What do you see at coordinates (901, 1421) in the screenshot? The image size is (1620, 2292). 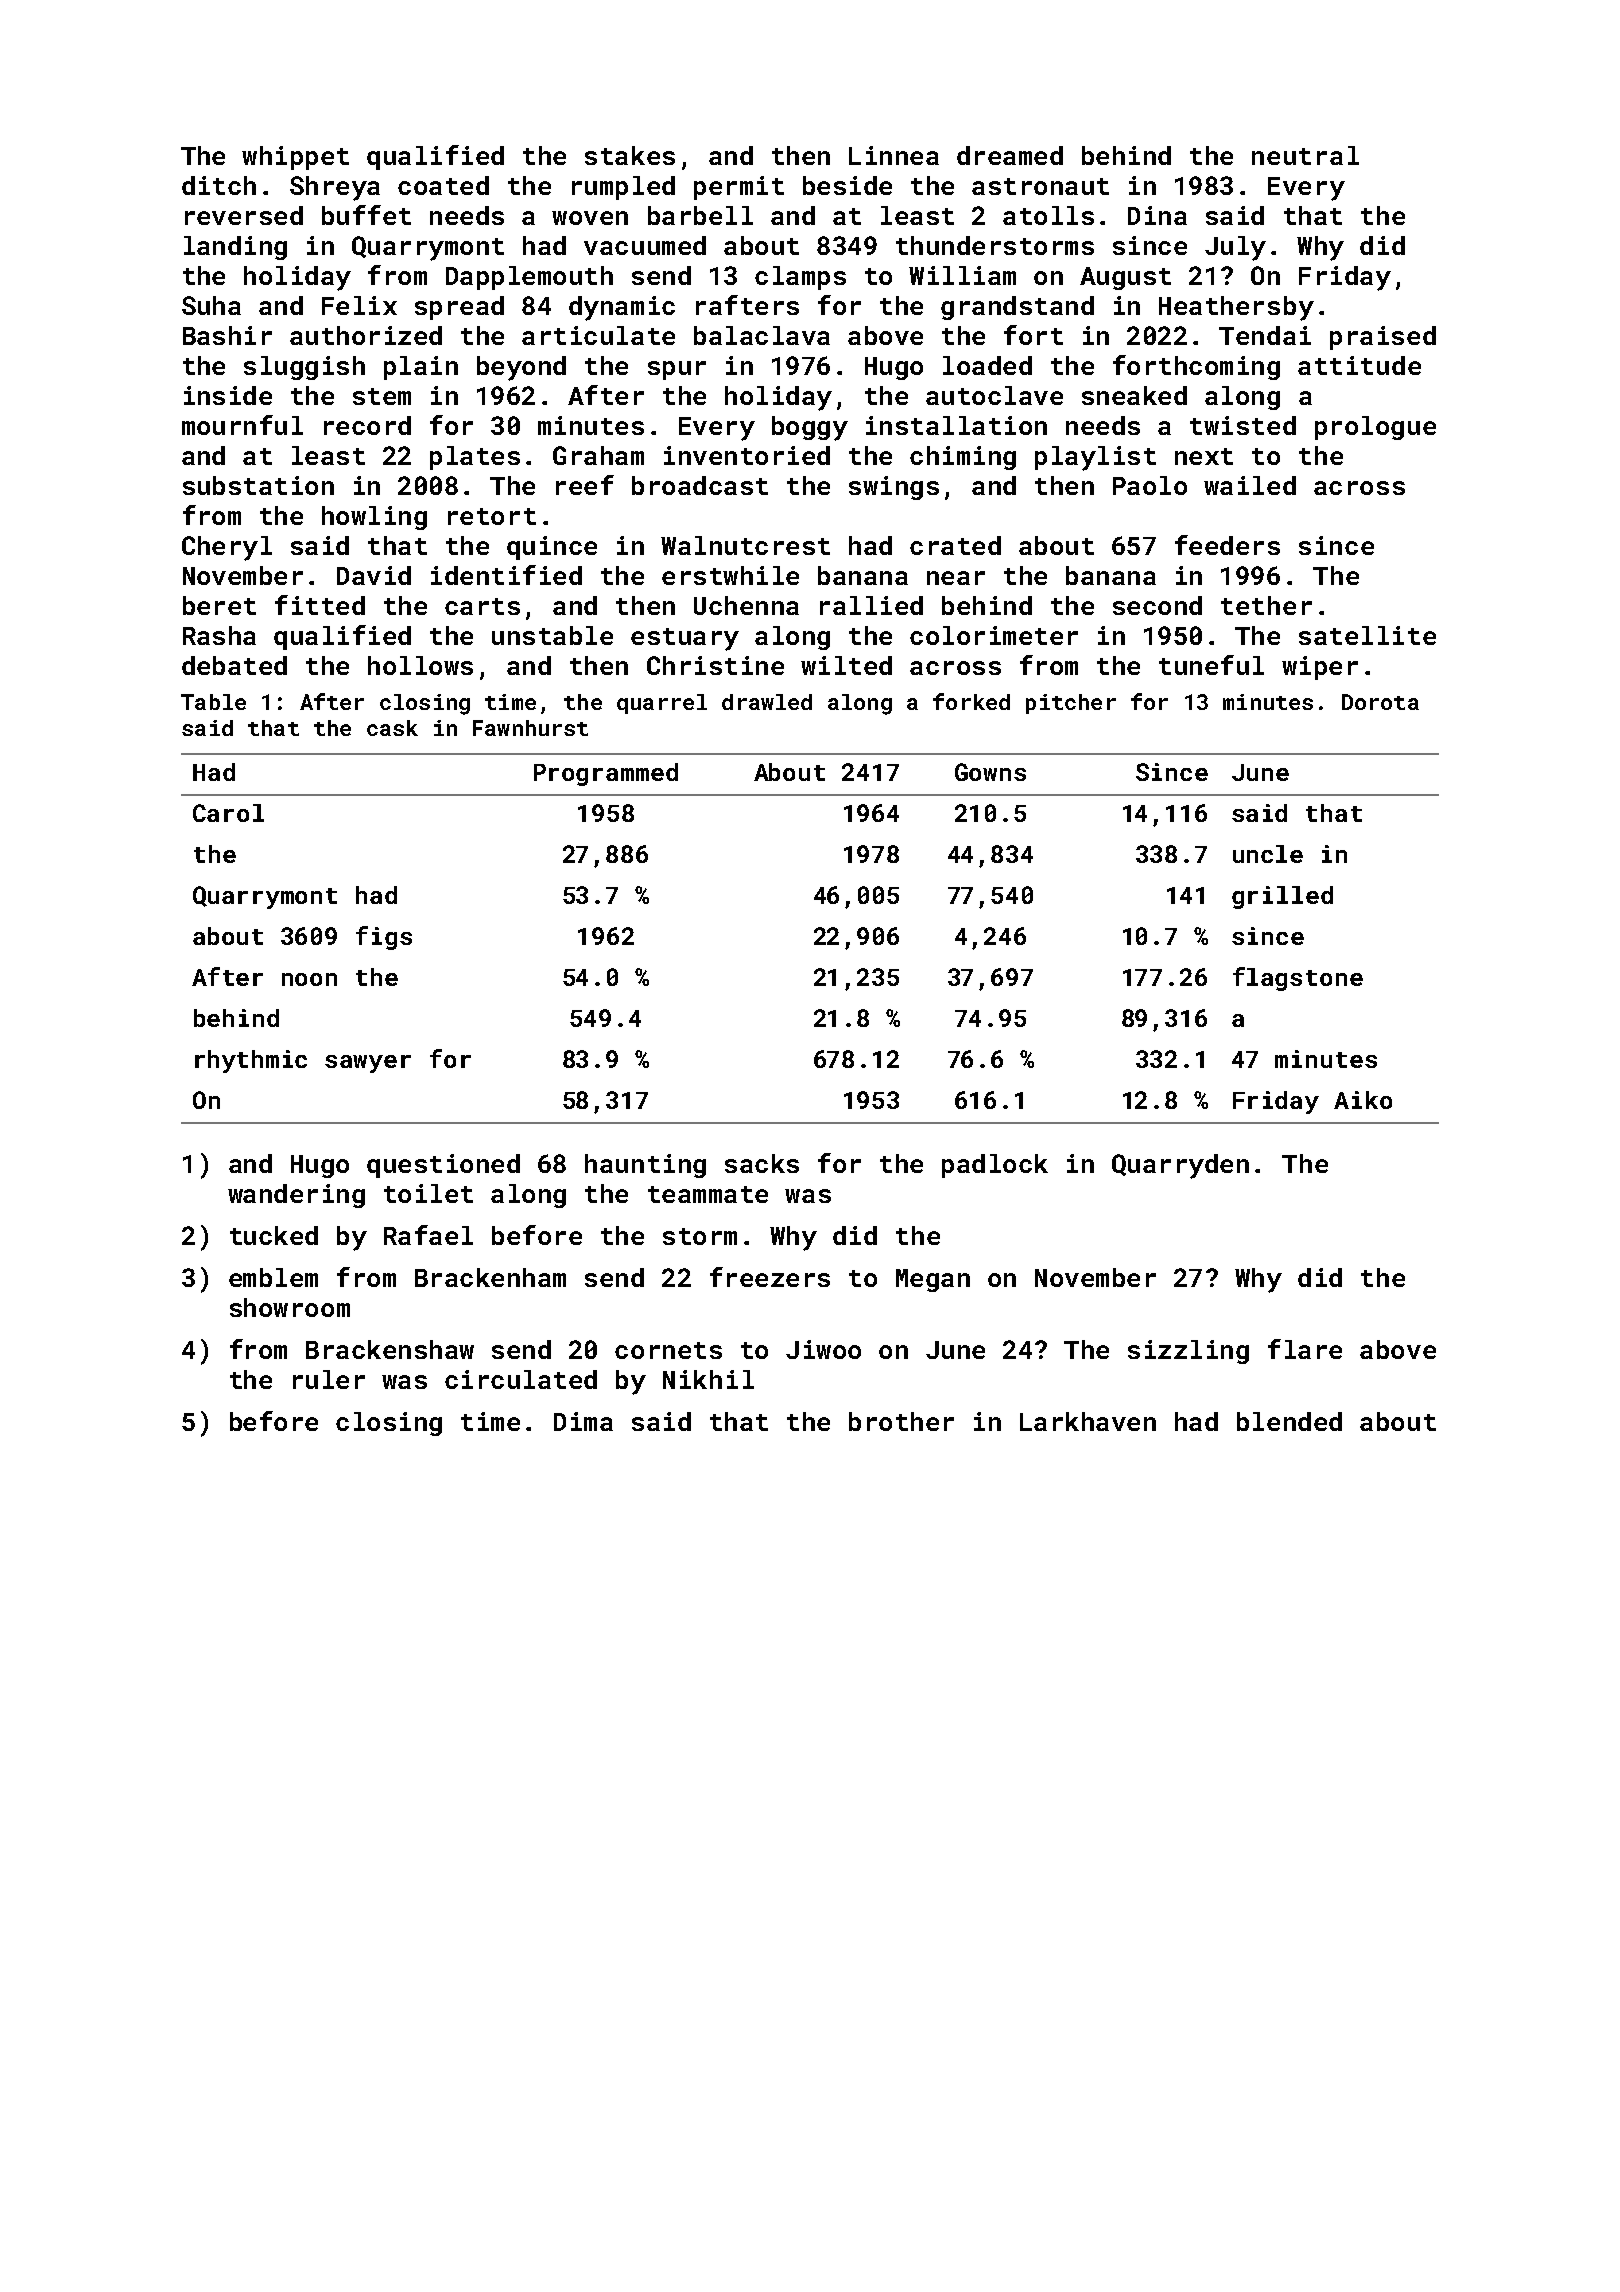 I see `brother` at bounding box center [901, 1421].
